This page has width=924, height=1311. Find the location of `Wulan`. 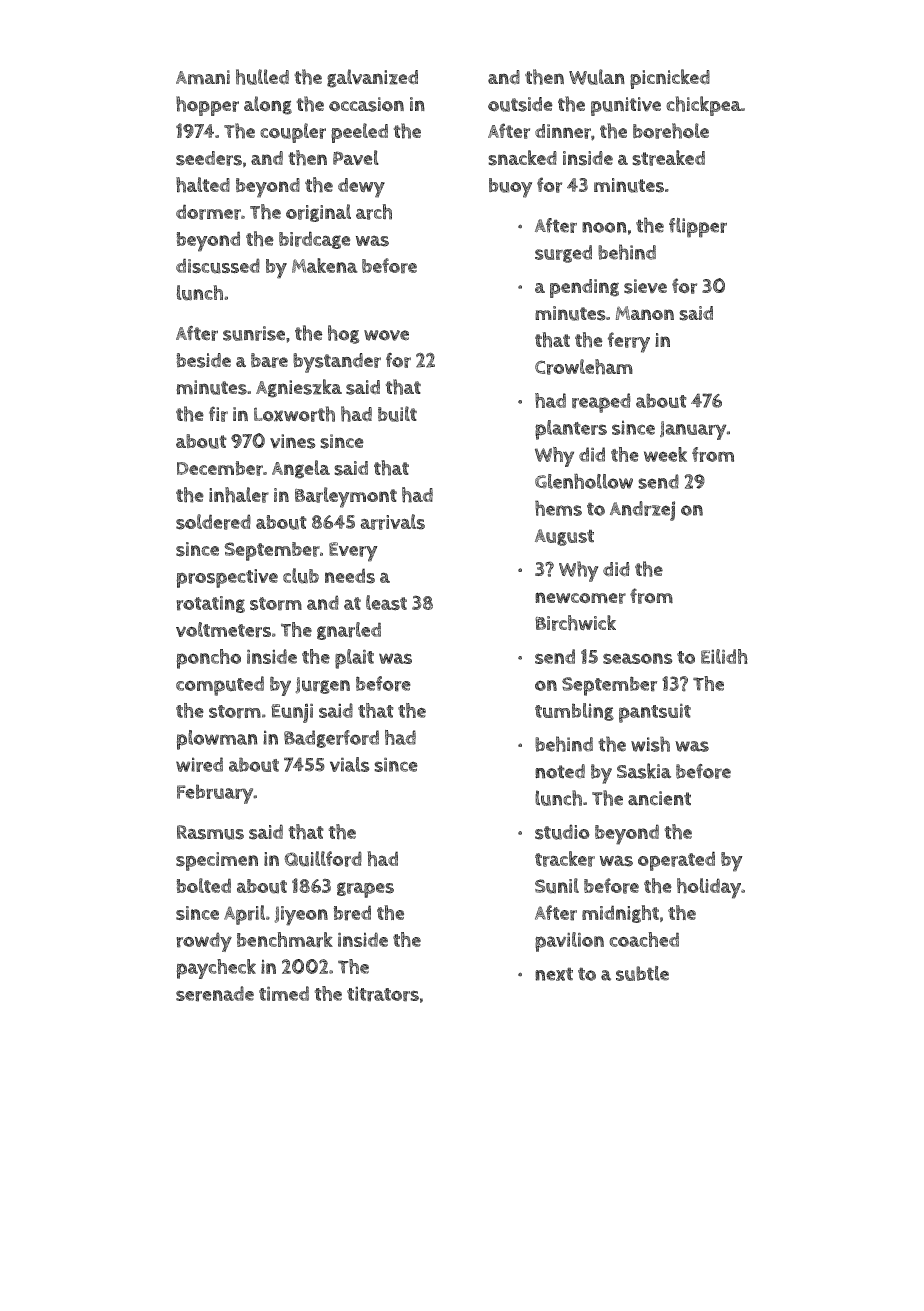

Wulan is located at coordinates (597, 77).
